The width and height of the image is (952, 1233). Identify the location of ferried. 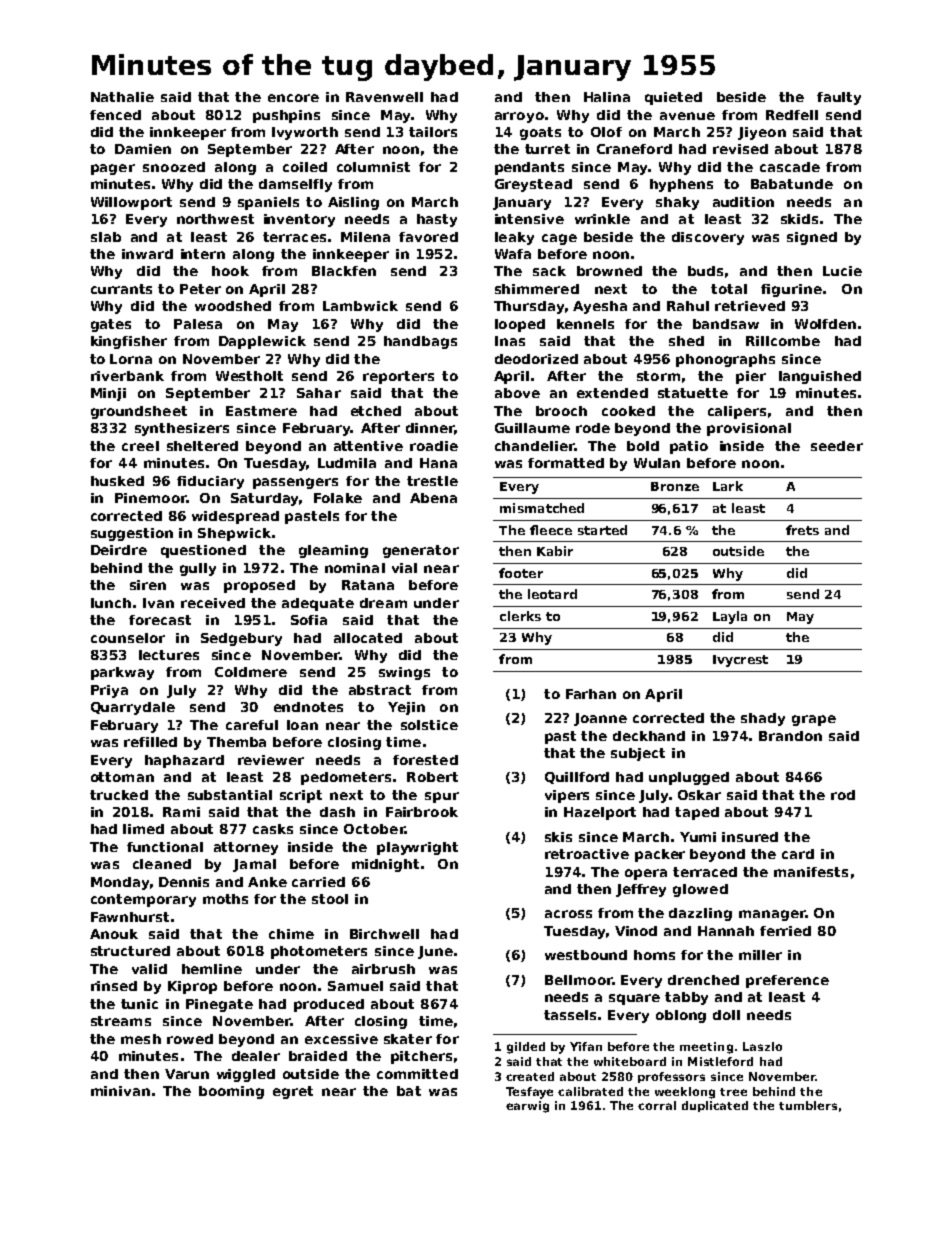
(785, 931).
